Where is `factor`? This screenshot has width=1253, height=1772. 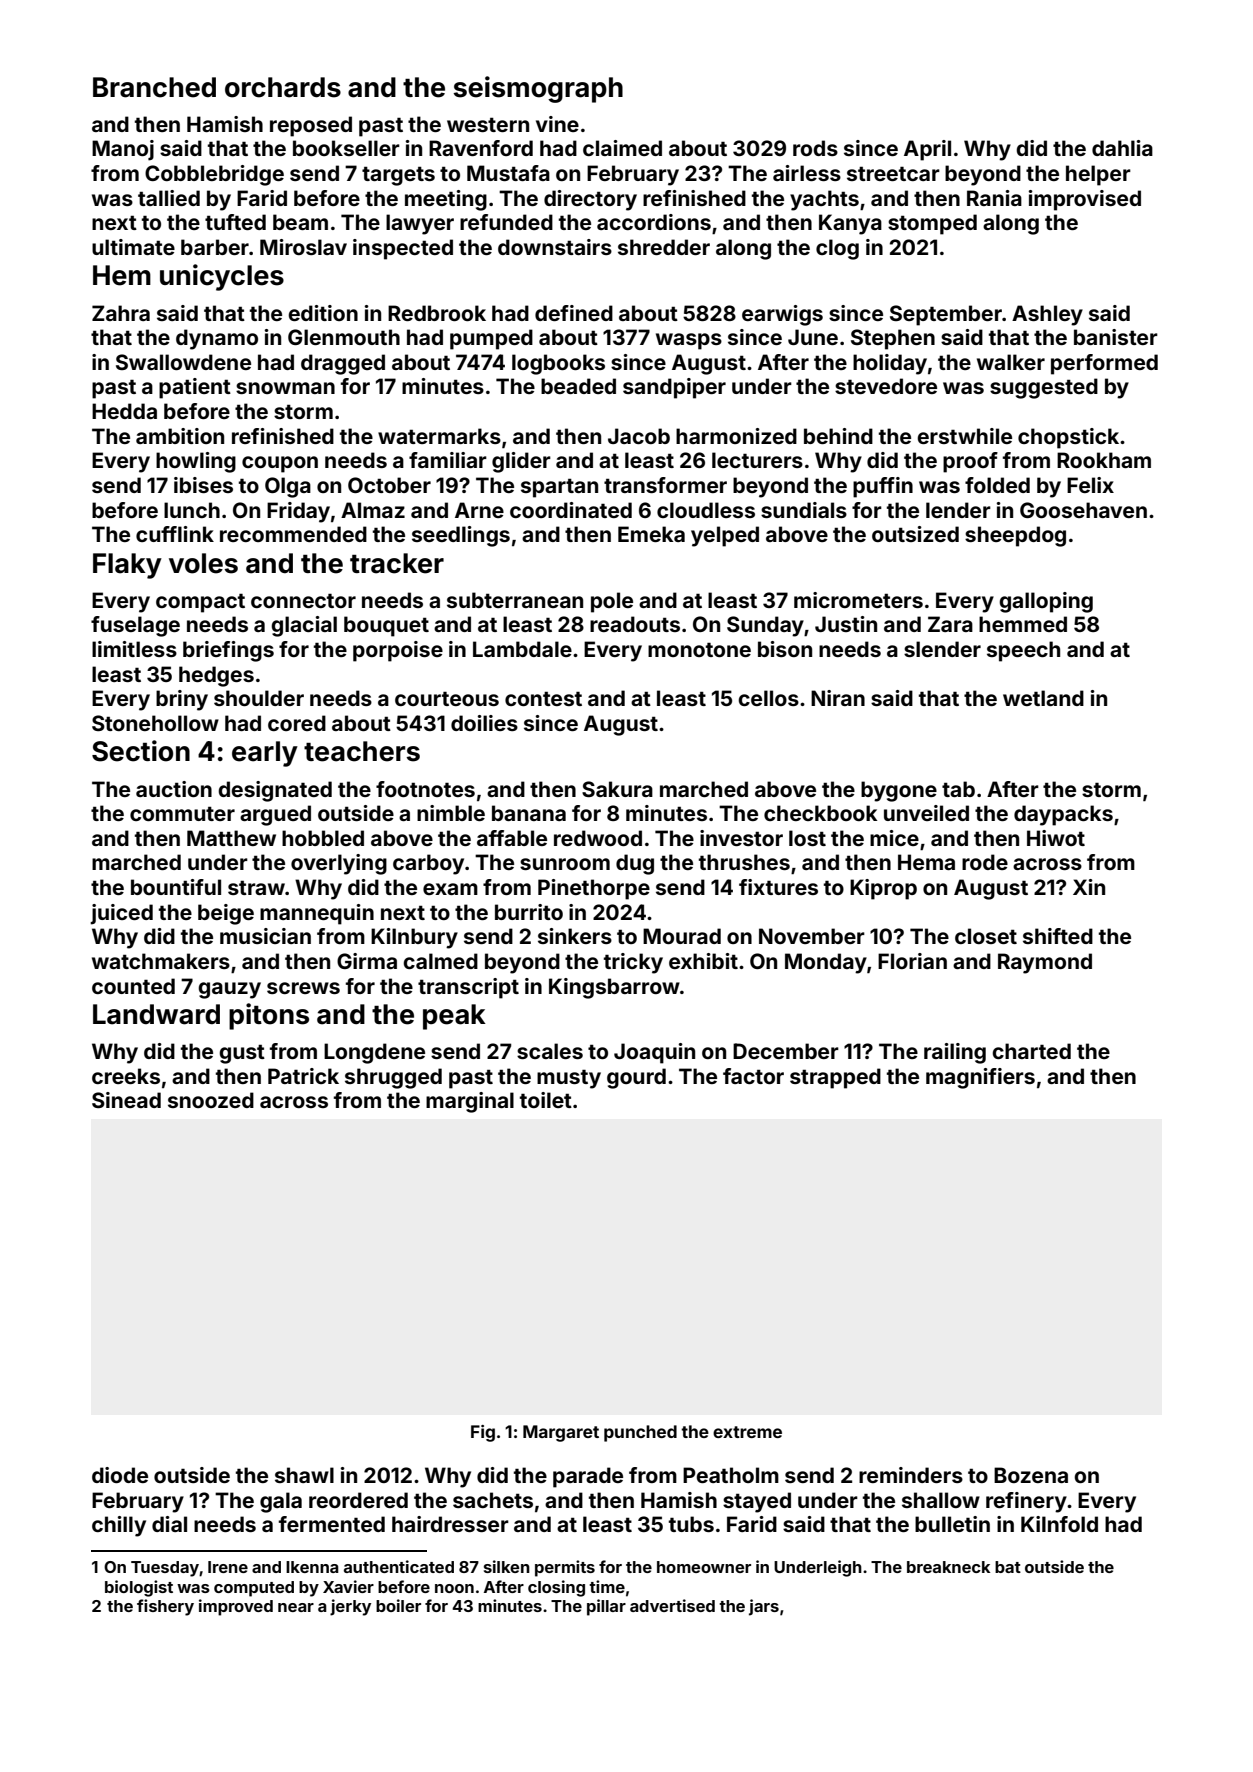
factor is located at coordinates (753, 1076).
